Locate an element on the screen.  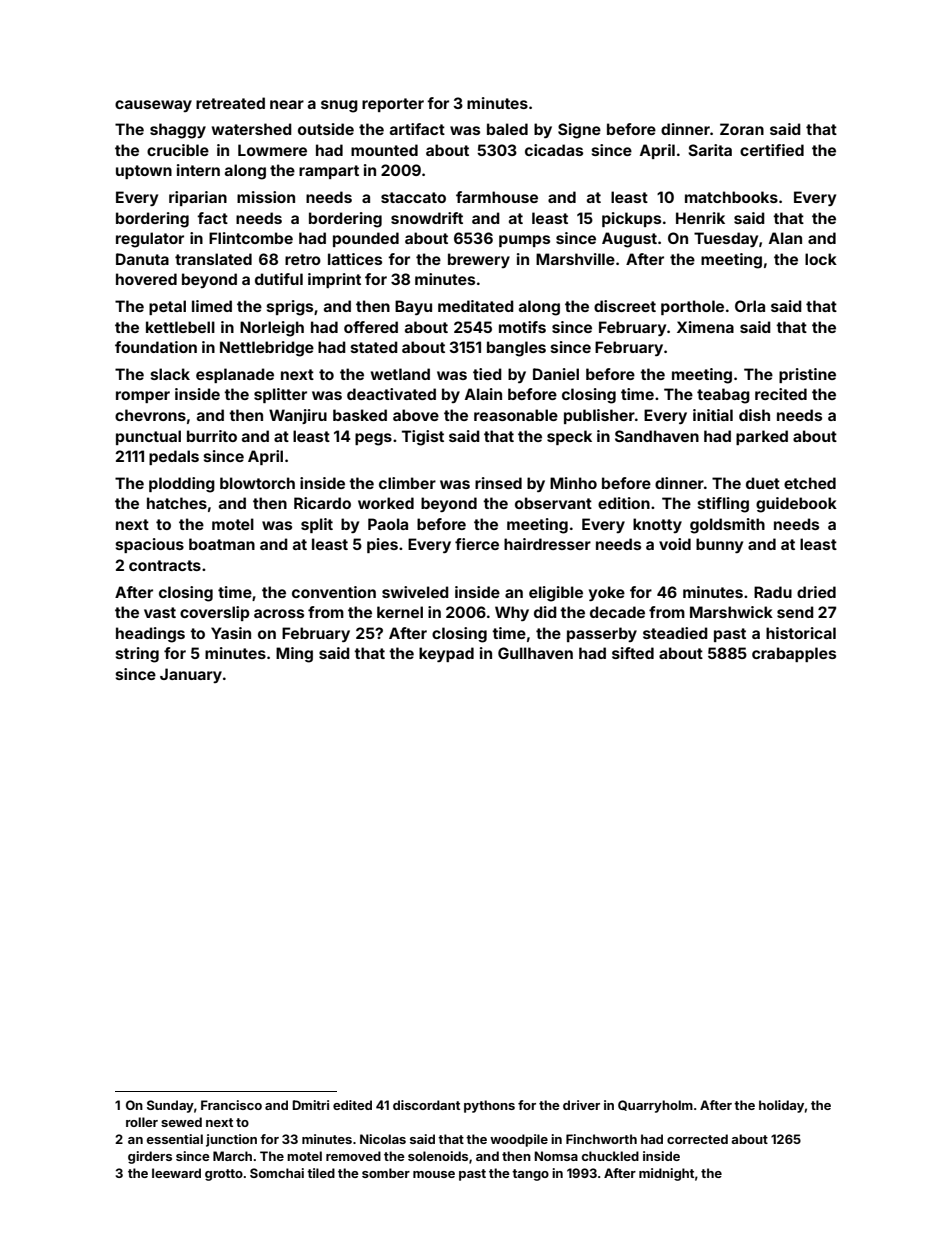
Bayu is located at coordinates (413, 307).
